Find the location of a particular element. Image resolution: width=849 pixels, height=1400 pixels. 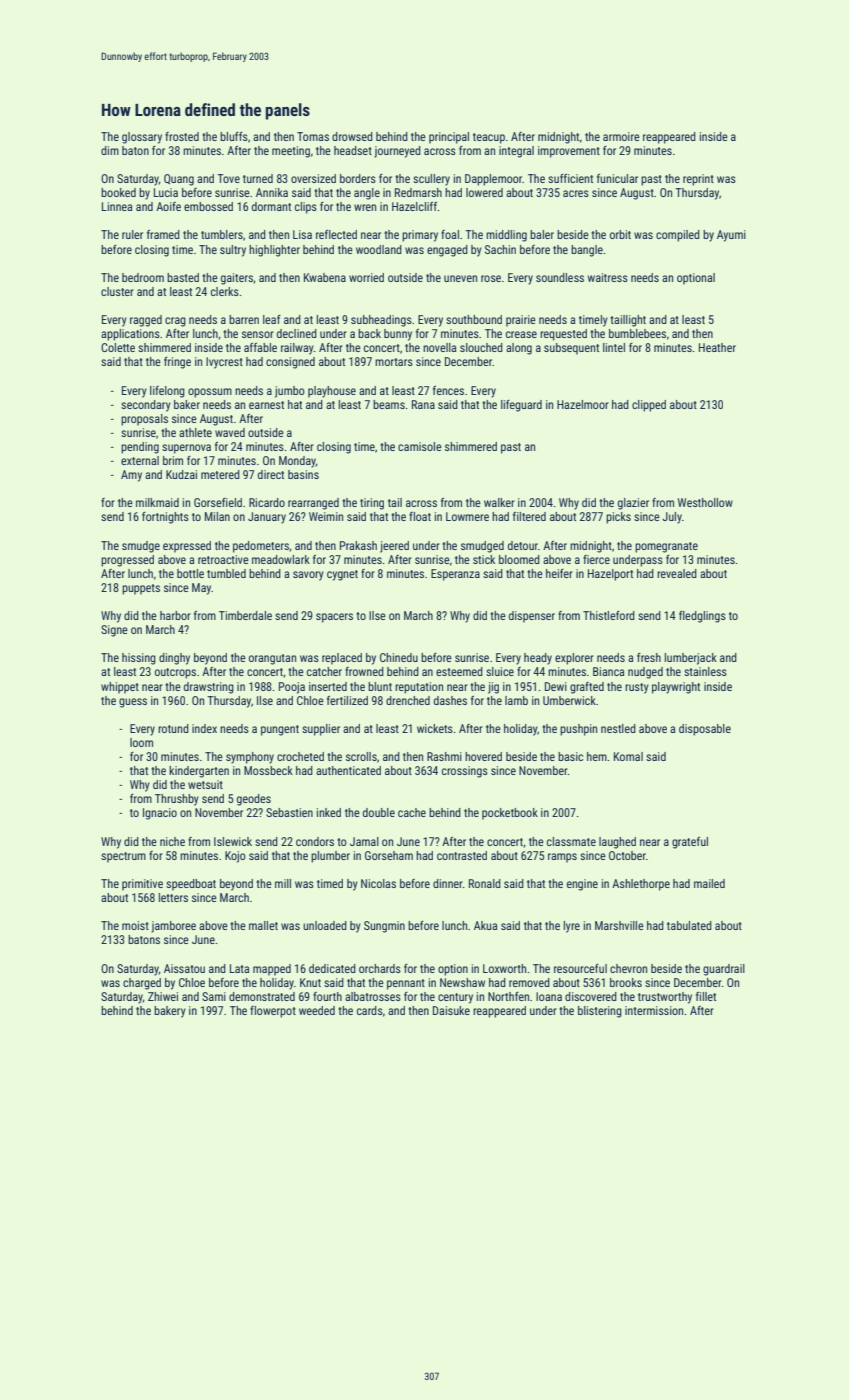

bluffs is located at coordinates (234, 136).
